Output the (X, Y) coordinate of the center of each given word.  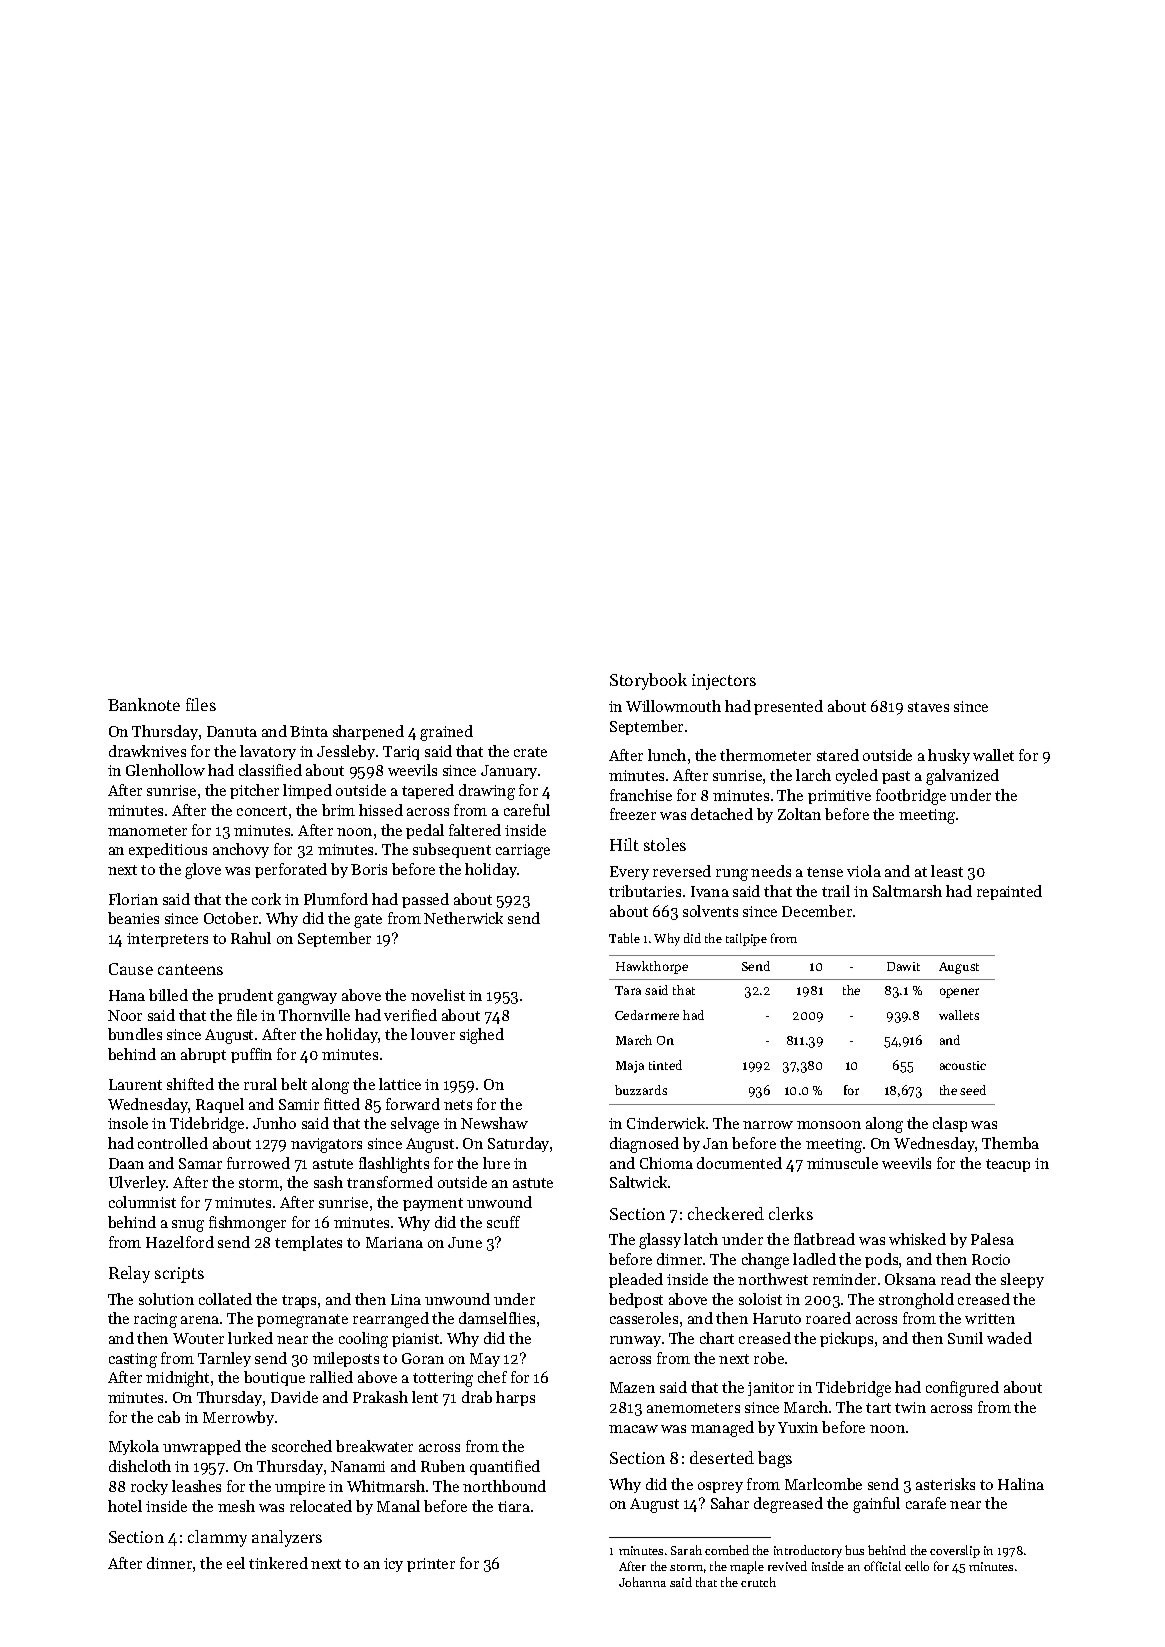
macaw (633, 1429)
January (509, 772)
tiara (514, 1506)
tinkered (278, 1563)
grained (446, 733)
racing (155, 1320)
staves (928, 707)
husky (949, 756)
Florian (133, 899)
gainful (876, 1505)
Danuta (232, 731)
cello (917, 1566)
